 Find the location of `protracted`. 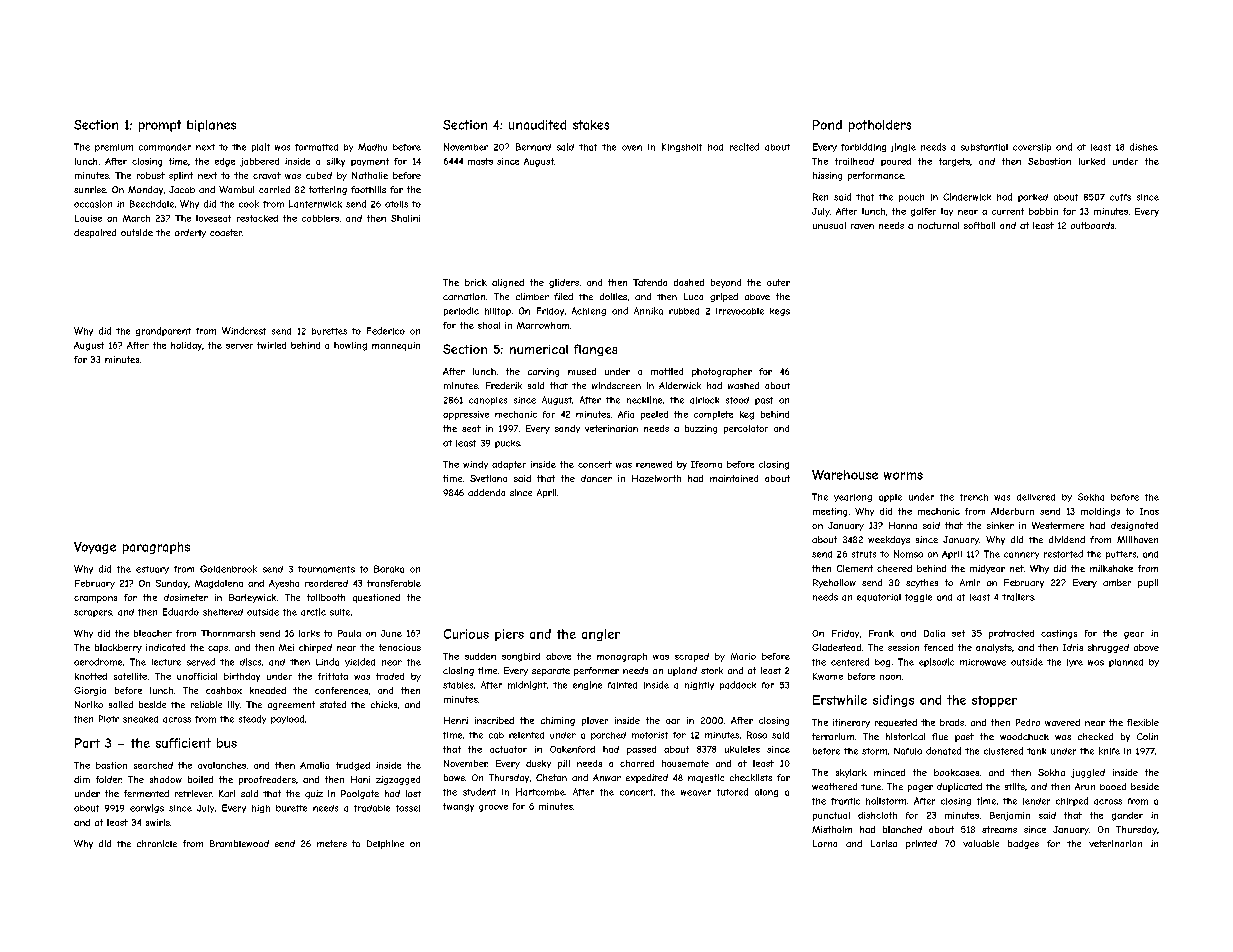

protracted is located at coordinates (1011, 634).
